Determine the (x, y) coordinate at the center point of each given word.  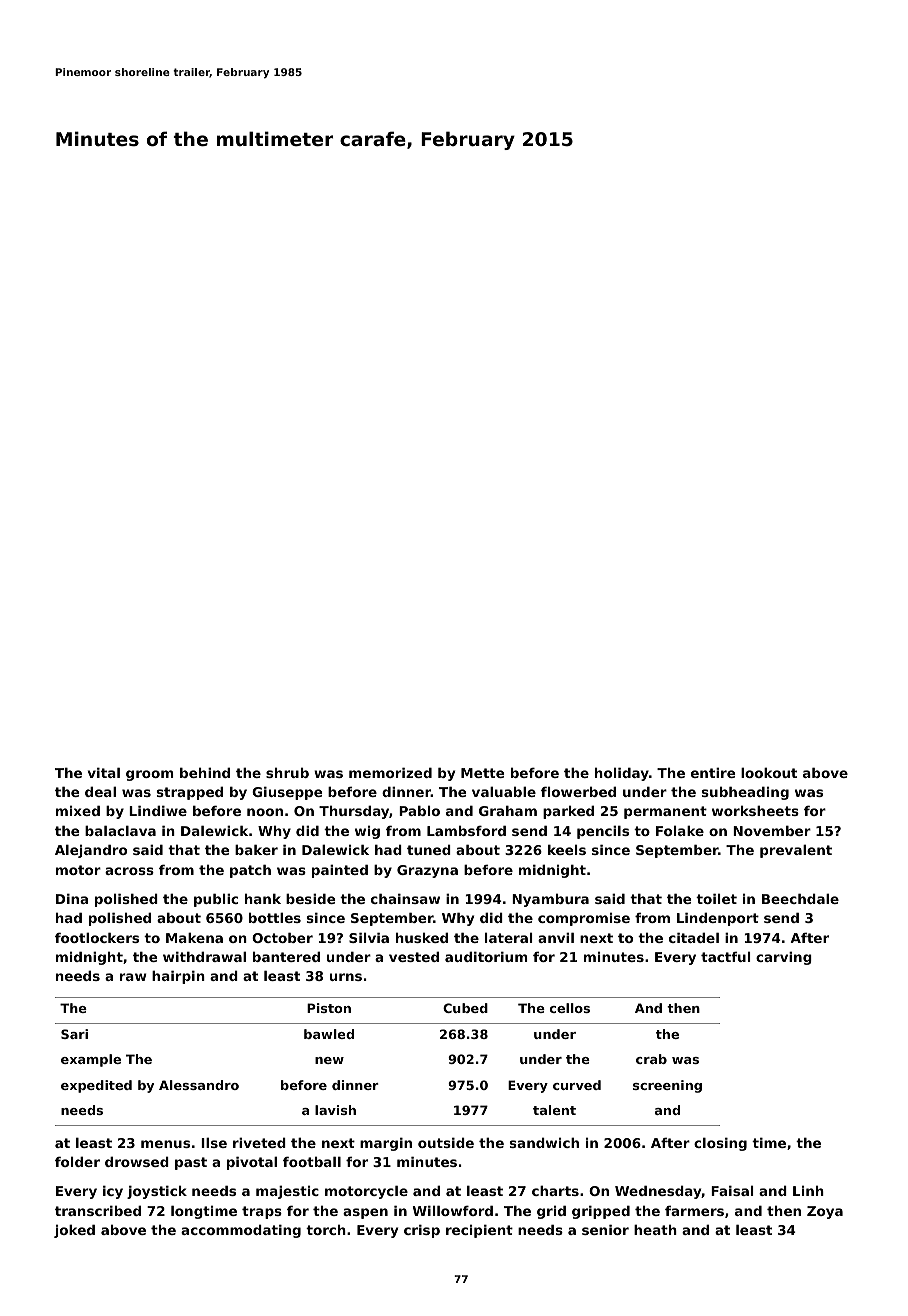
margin (386, 1144)
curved (577, 1085)
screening (667, 1086)
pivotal (252, 1163)
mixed (78, 810)
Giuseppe (287, 793)
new (329, 1060)
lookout (769, 772)
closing (720, 1144)
